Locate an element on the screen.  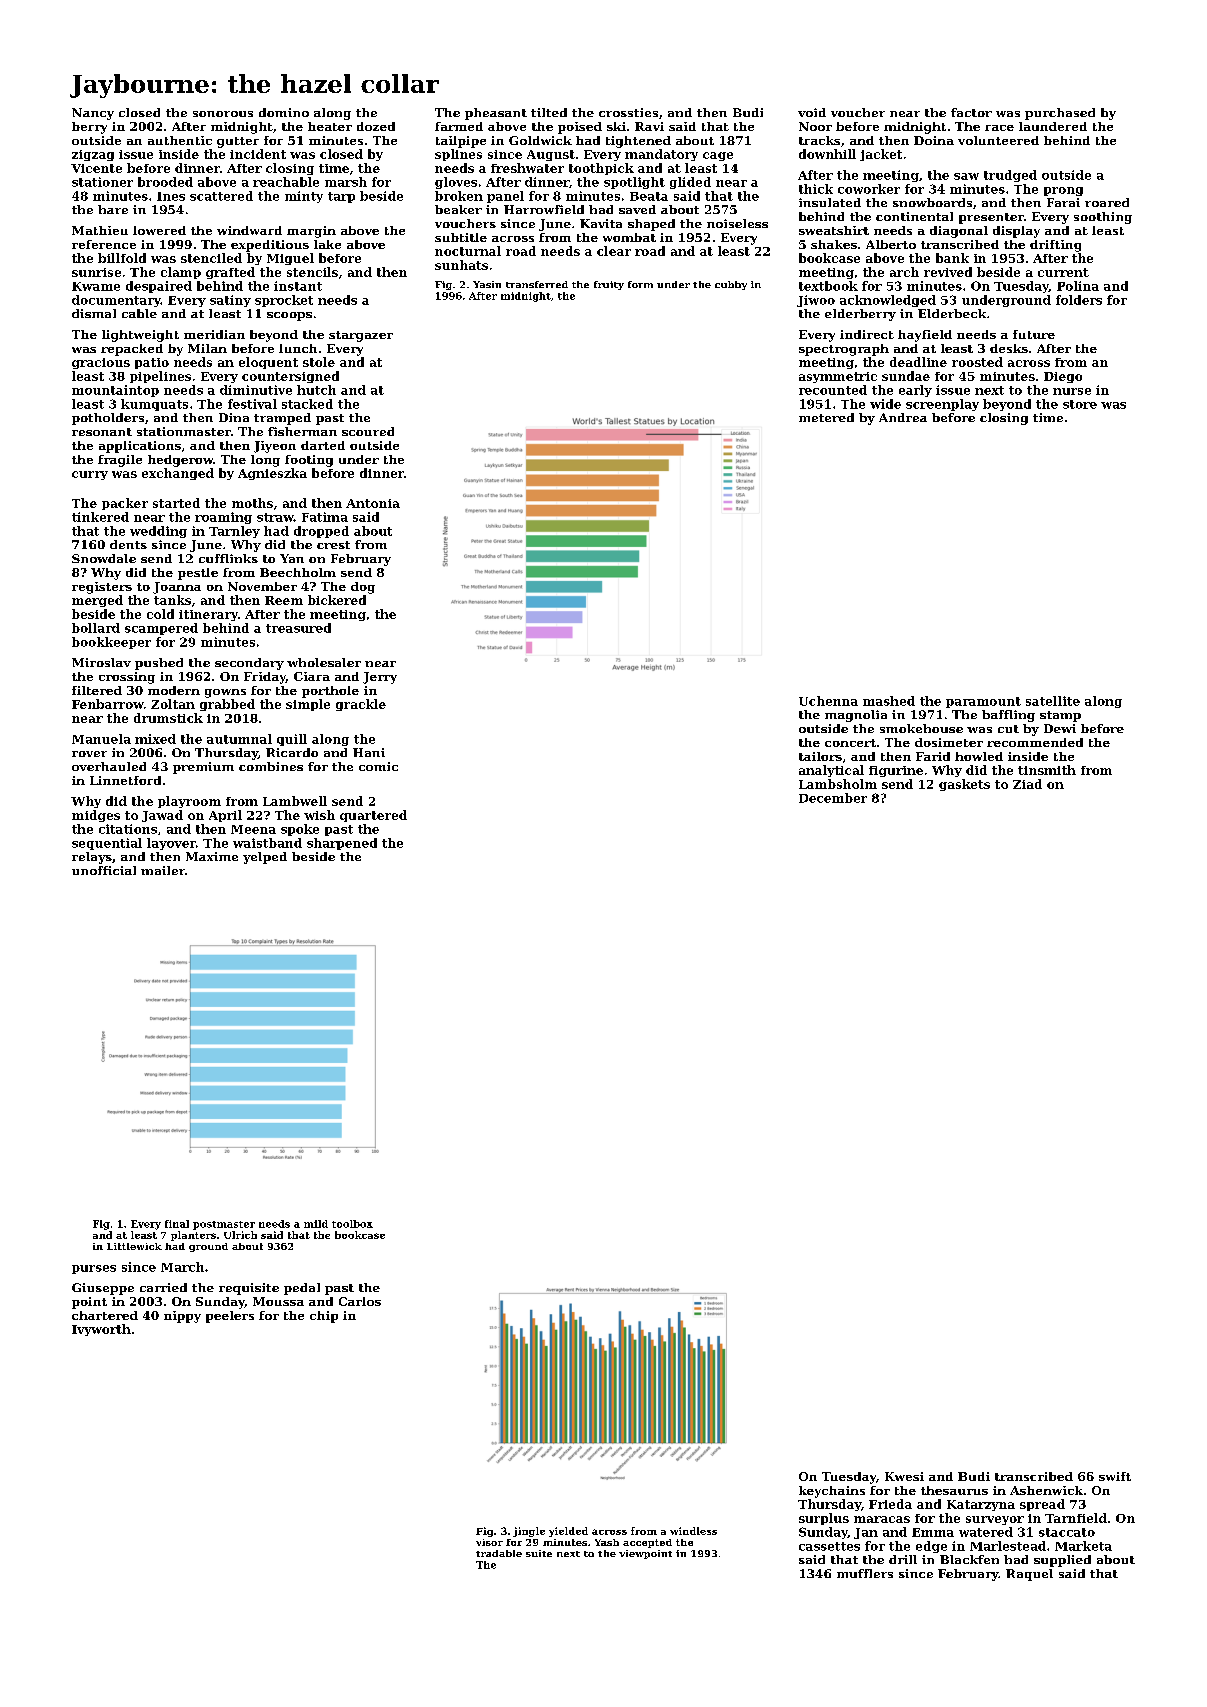
visor is located at coordinates (489, 1542).
